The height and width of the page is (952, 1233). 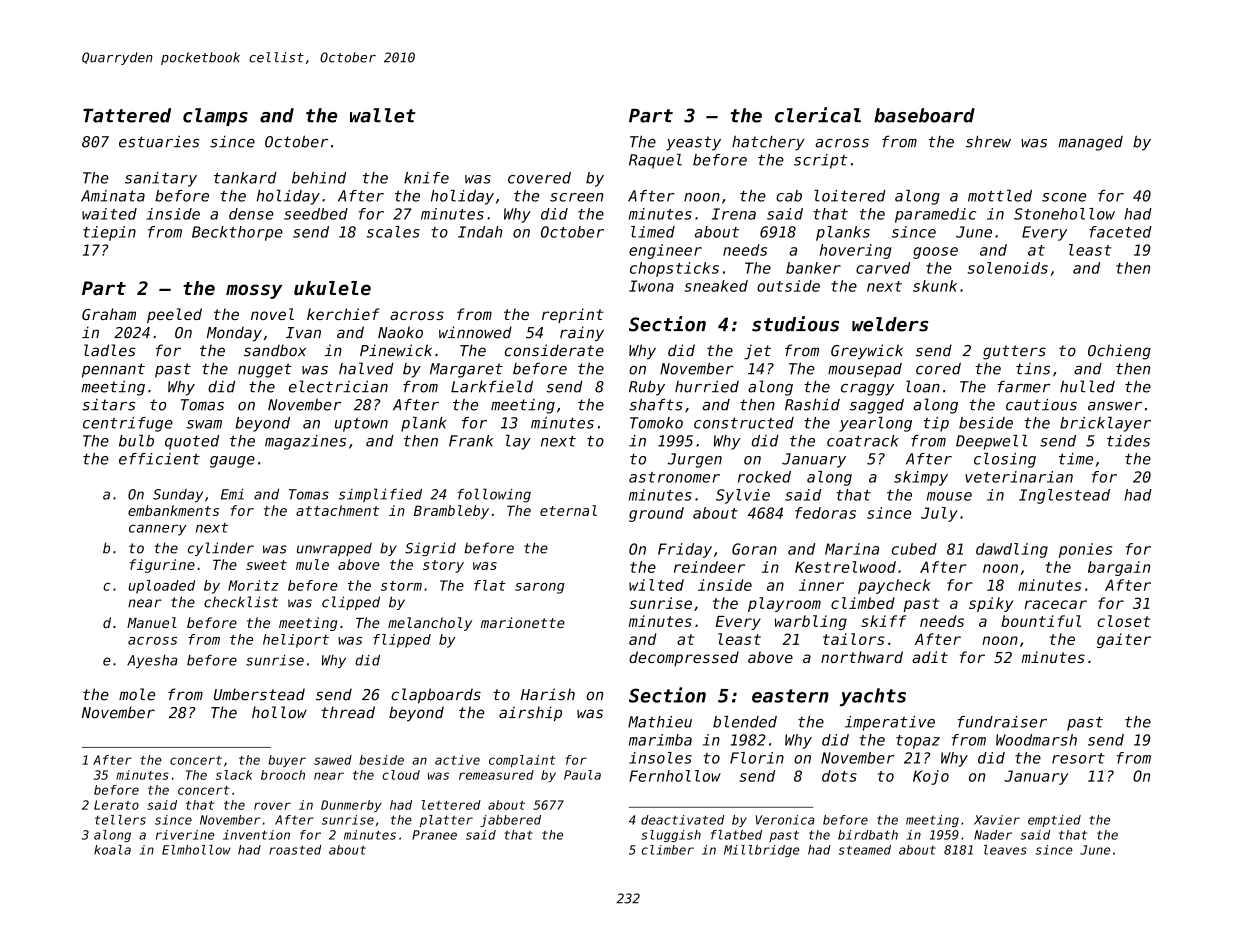 I want to click on bargain, so click(x=1119, y=568).
